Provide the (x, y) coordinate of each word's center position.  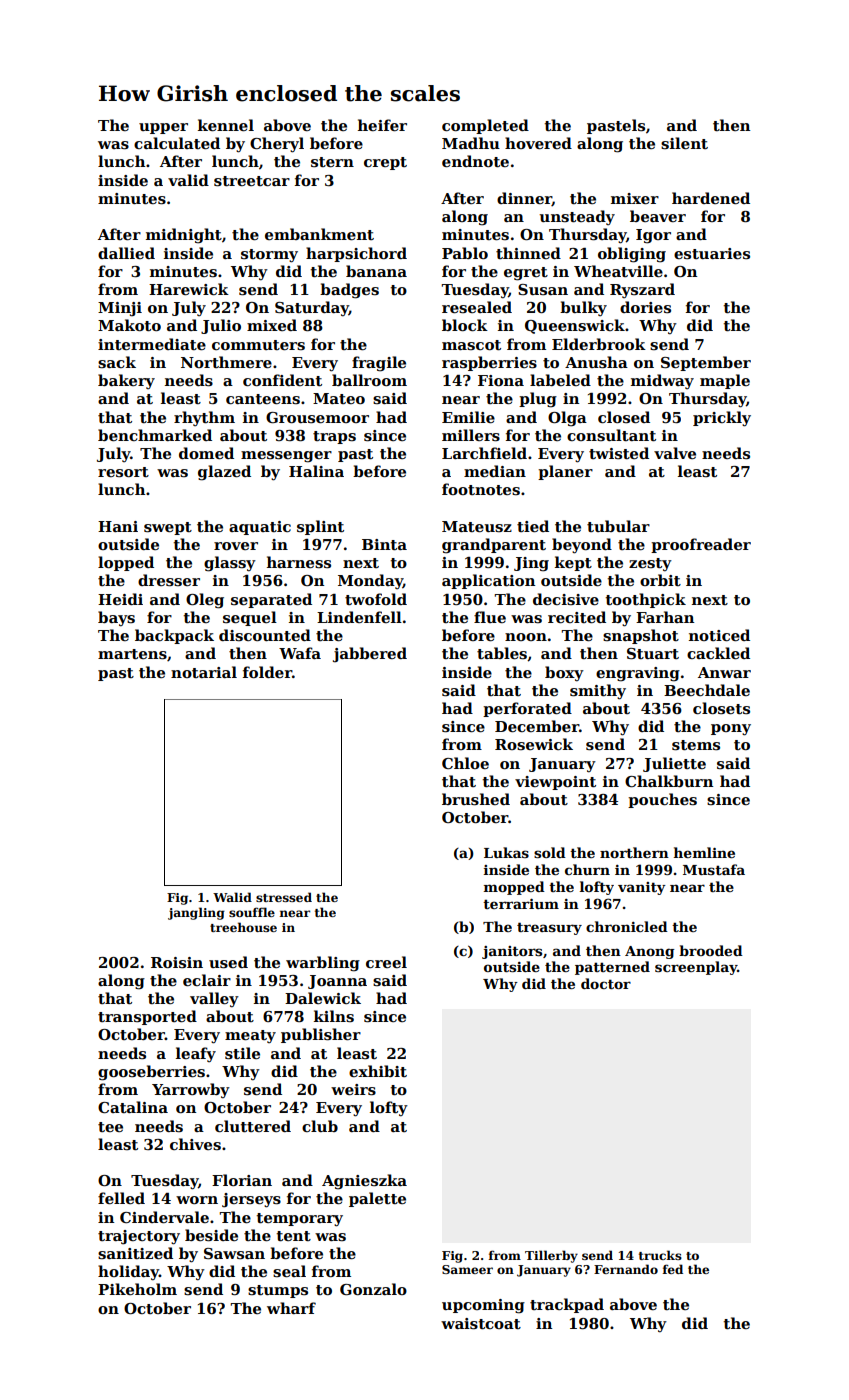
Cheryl (277, 145)
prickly (722, 419)
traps (334, 437)
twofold (376, 599)
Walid (232, 897)
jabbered (370, 655)
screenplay (696, 968)
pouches (662, 800)
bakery (126, 381)
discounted (265, 635)
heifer (382, 125)
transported (147, 1017)
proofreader (701, 545)
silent (684, 143)
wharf (291, 1308)
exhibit (378, 1071)
